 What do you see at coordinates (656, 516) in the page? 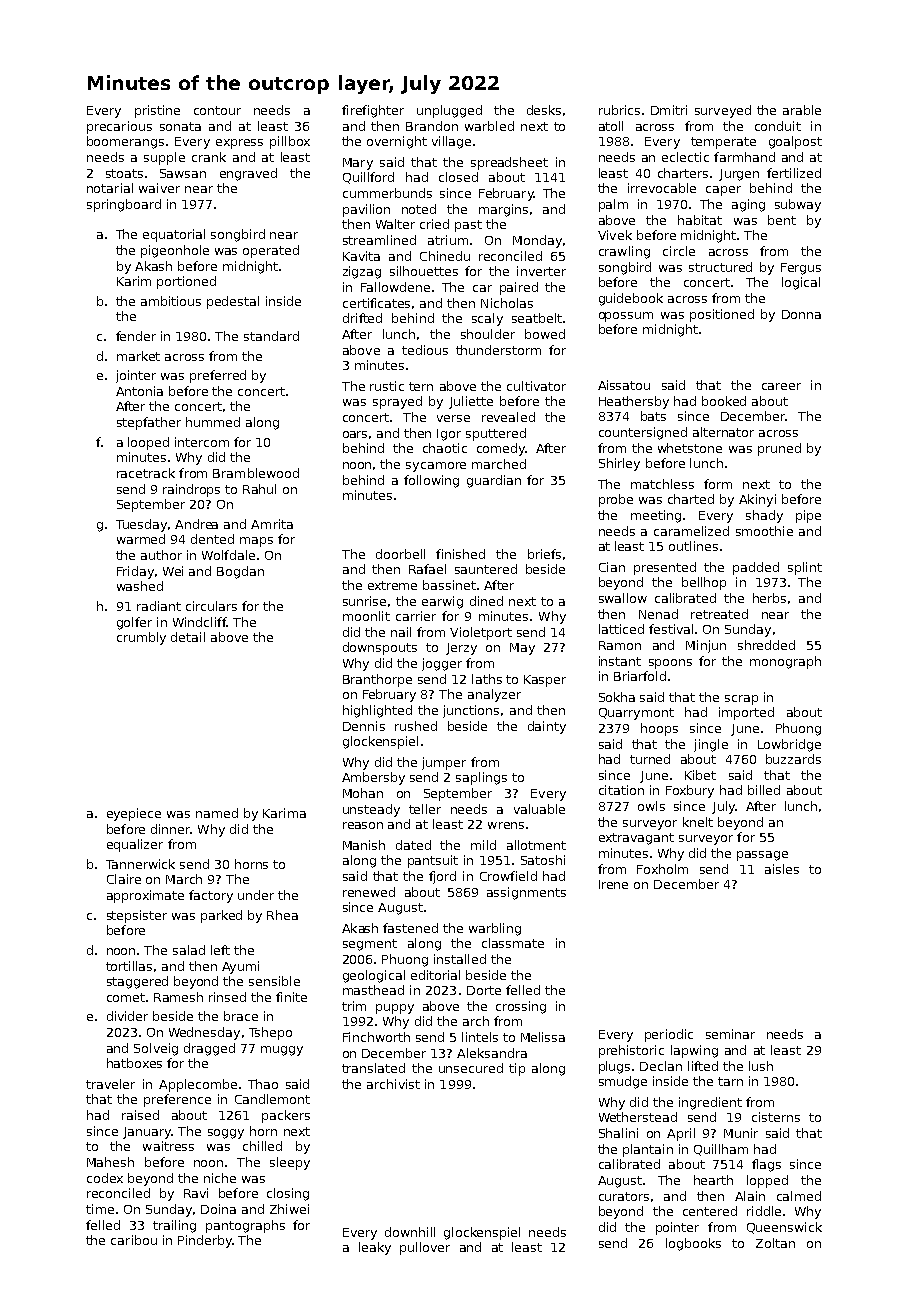
I see `meeting` at bounding box center [656, 516].
